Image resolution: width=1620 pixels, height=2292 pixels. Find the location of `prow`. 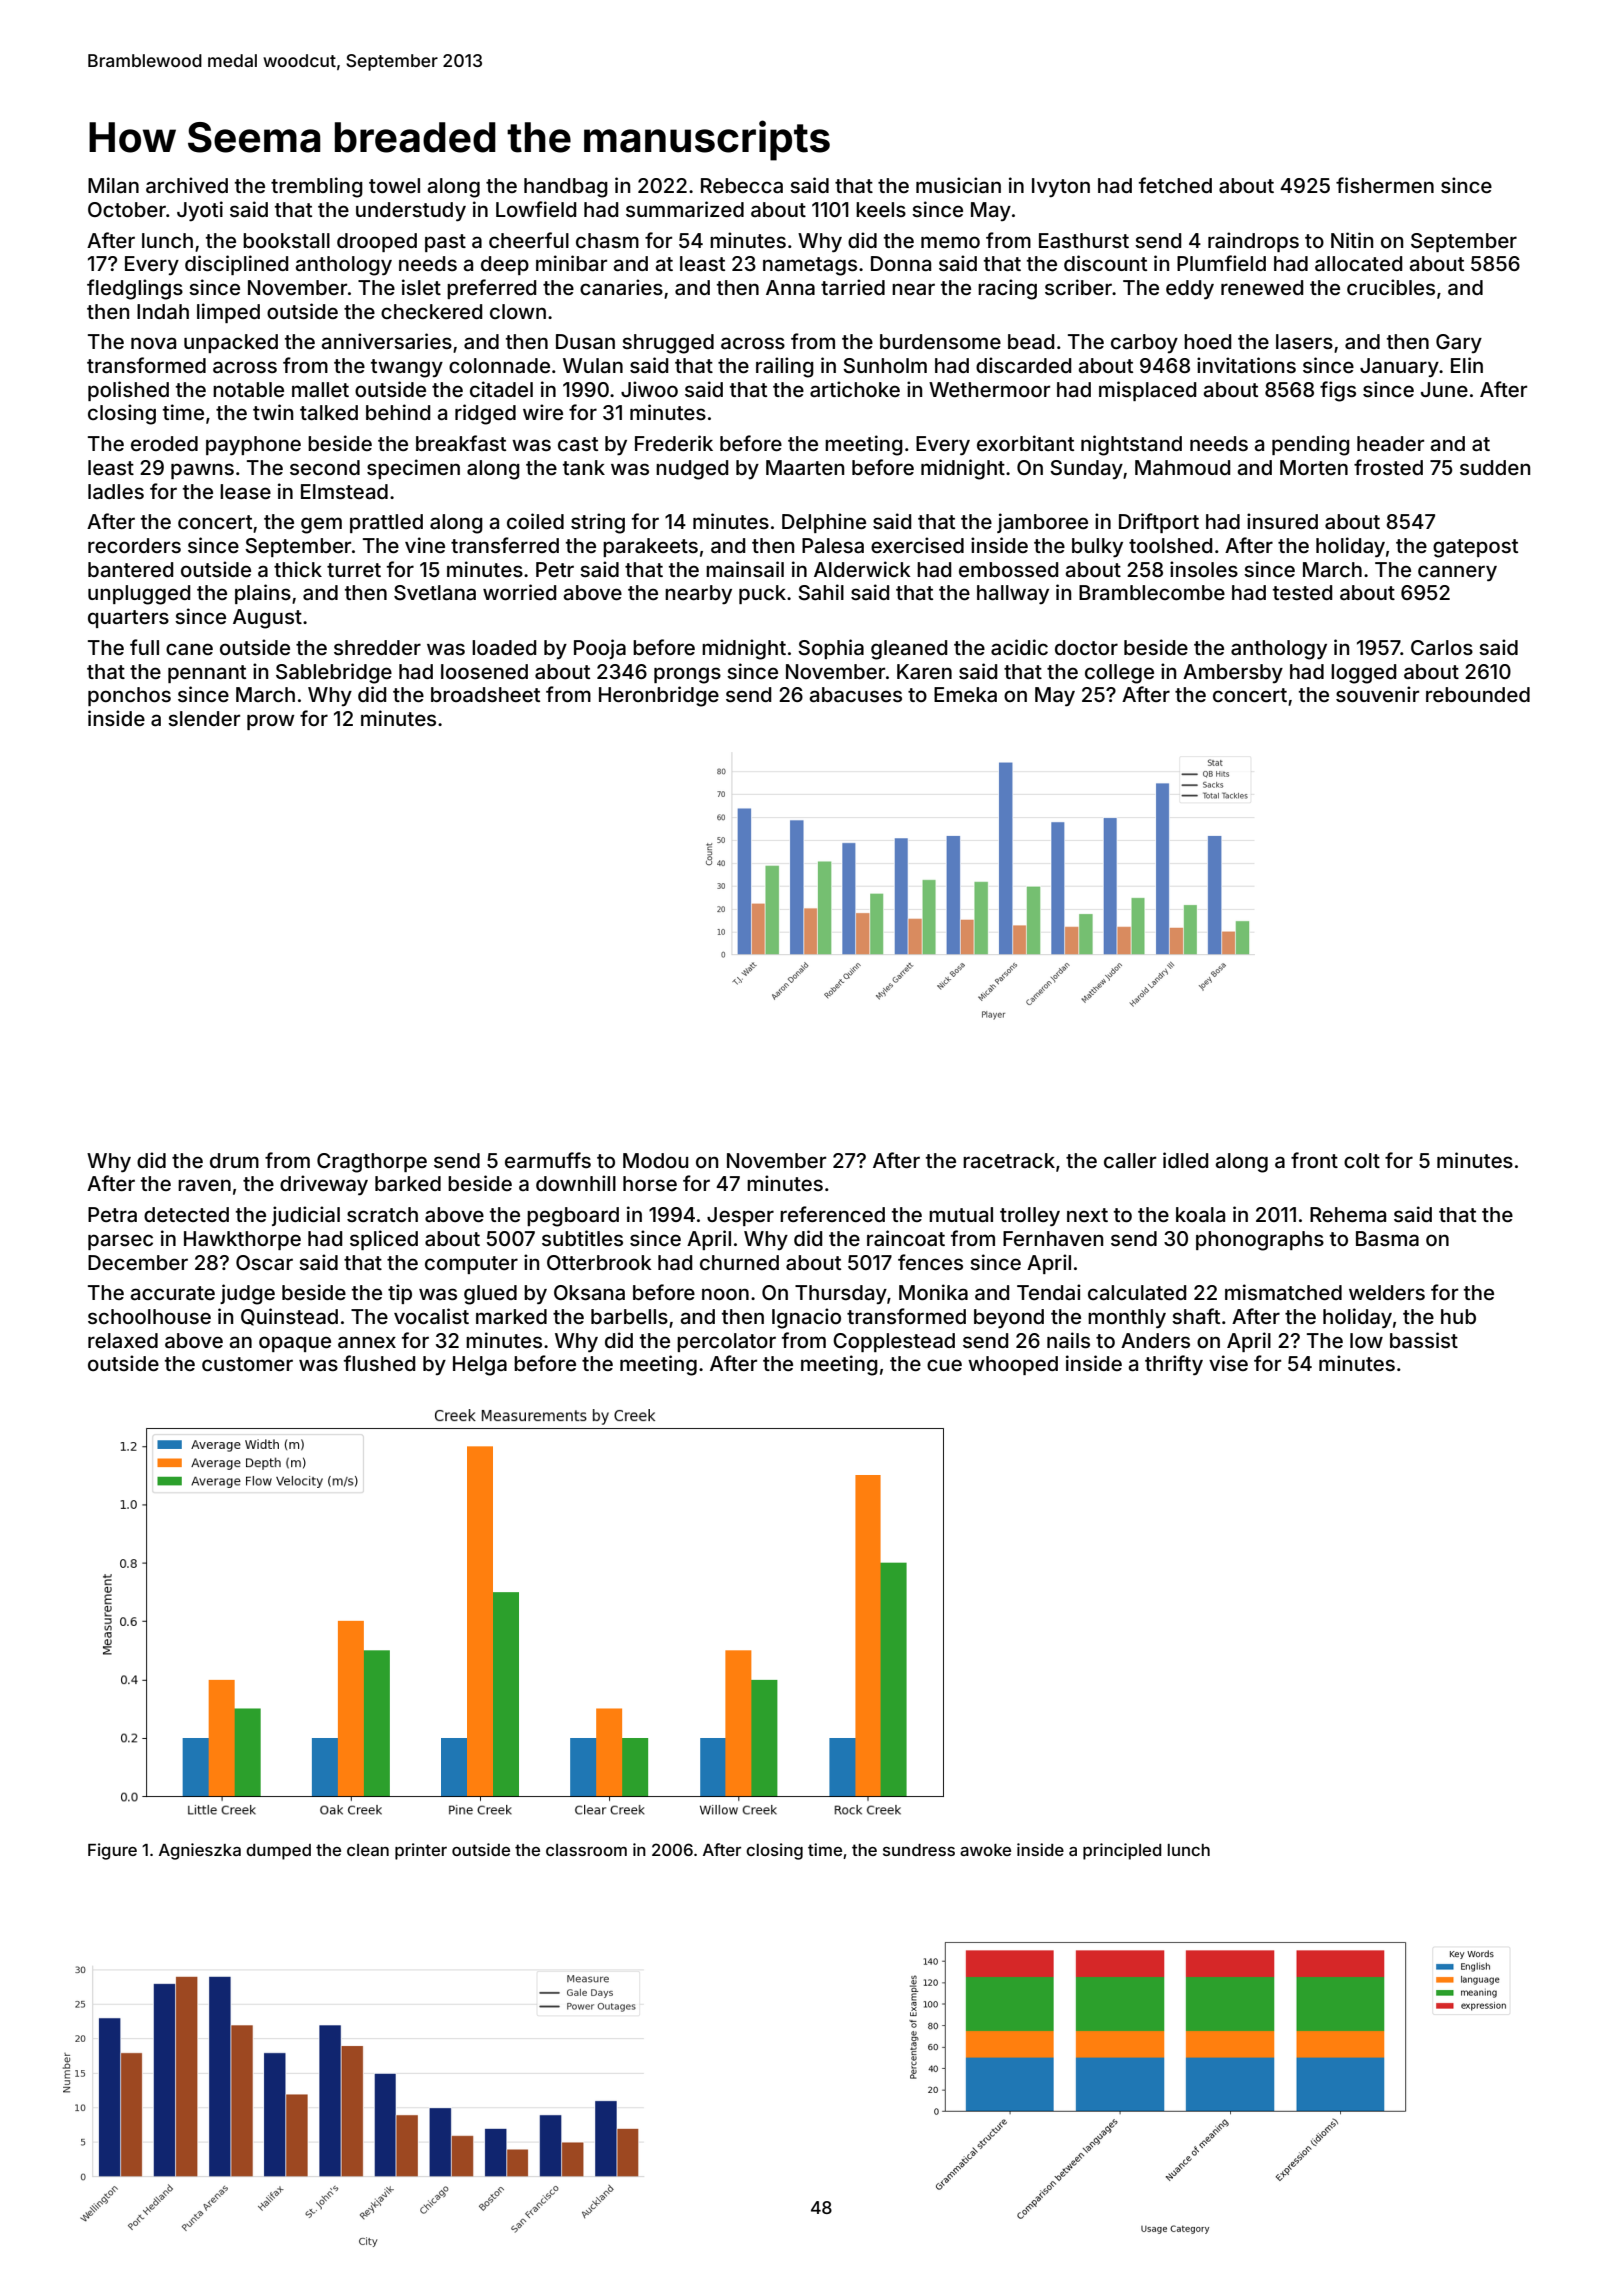

prow is located at coordinates (271, 722).
